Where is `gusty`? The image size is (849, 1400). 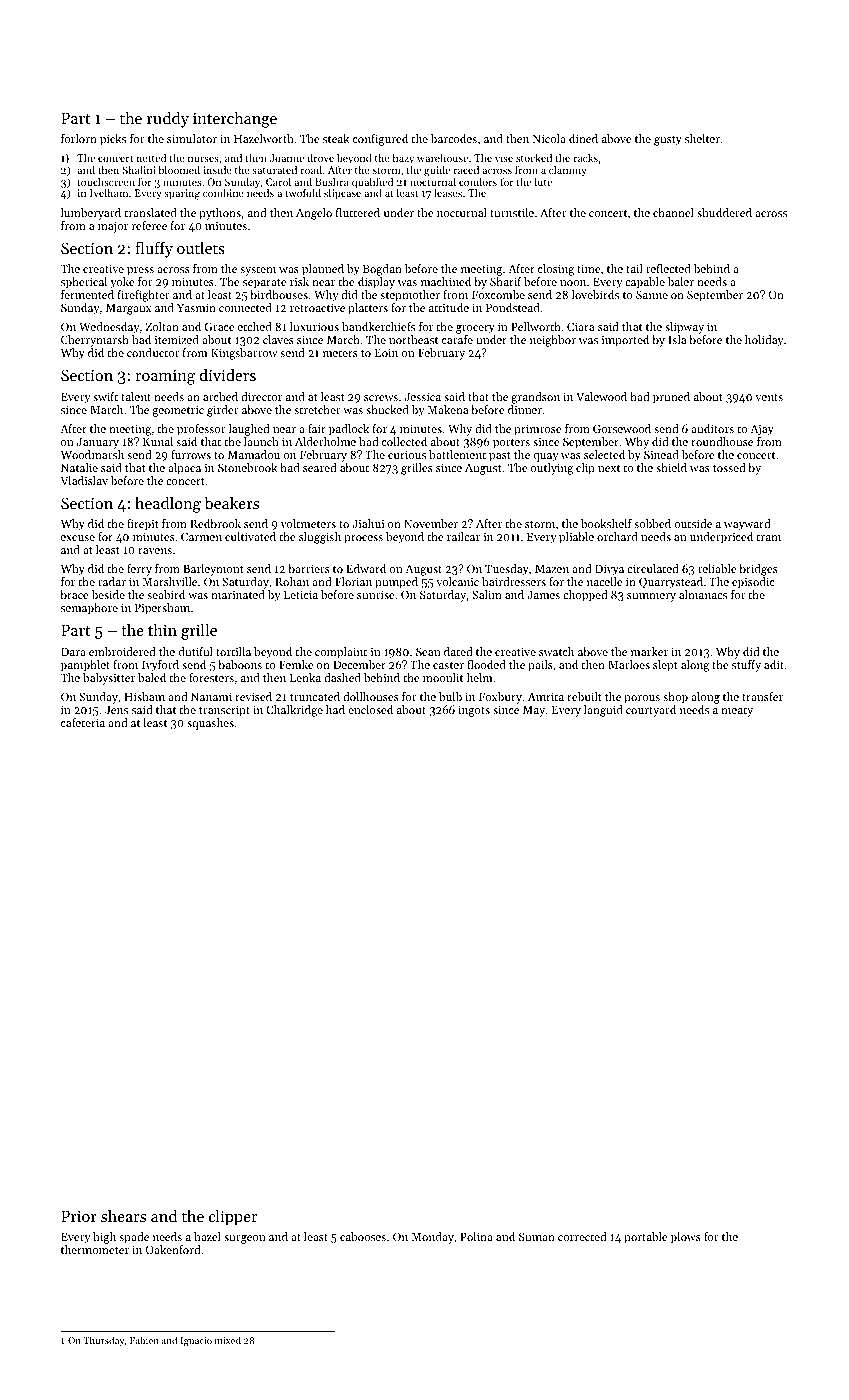 gusty is located at coordinates (668, 141).
